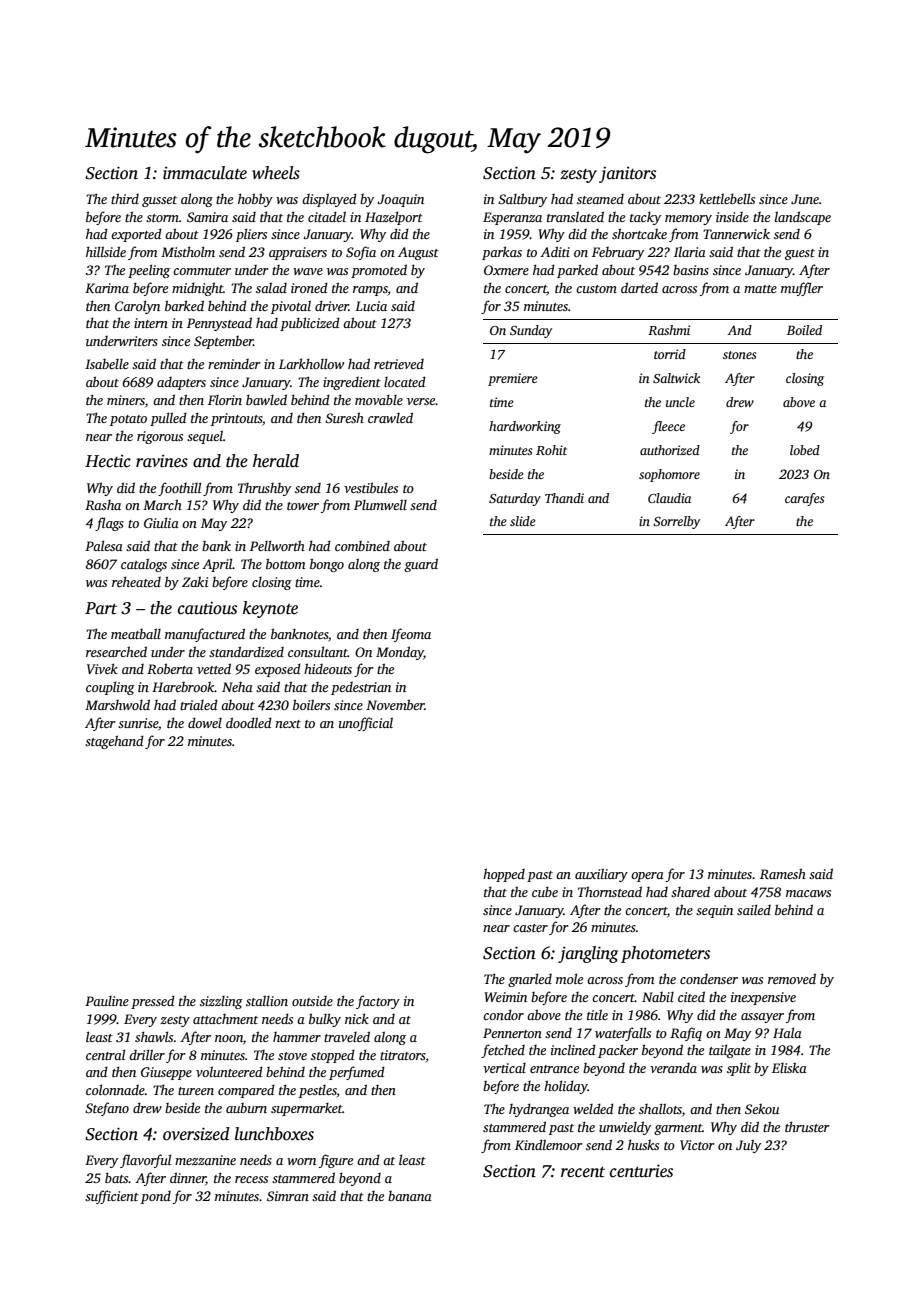  I want to click on dinner, so click(188, 1178).
